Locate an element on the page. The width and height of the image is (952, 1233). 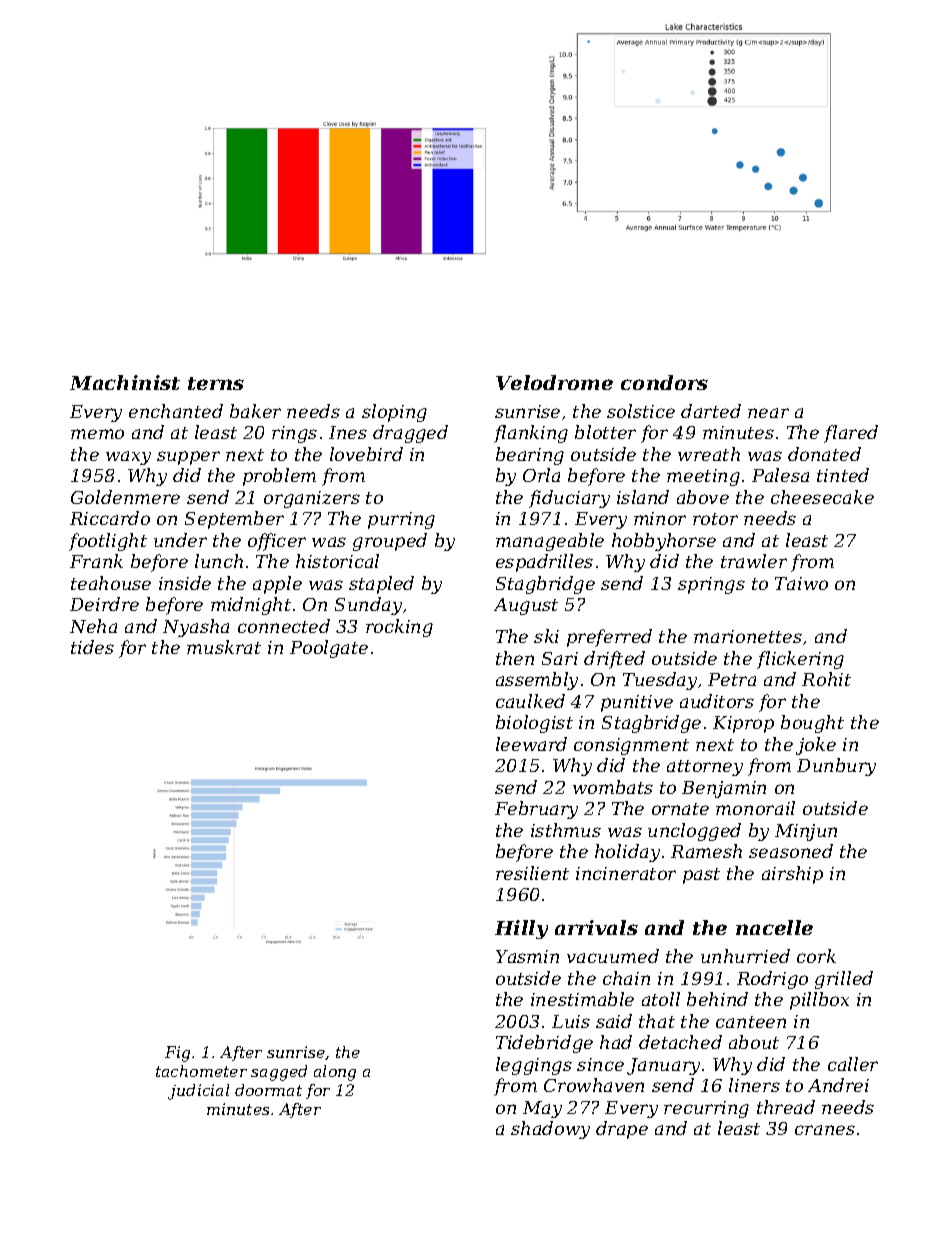
Machinist is located at coordinates (125, 382).
